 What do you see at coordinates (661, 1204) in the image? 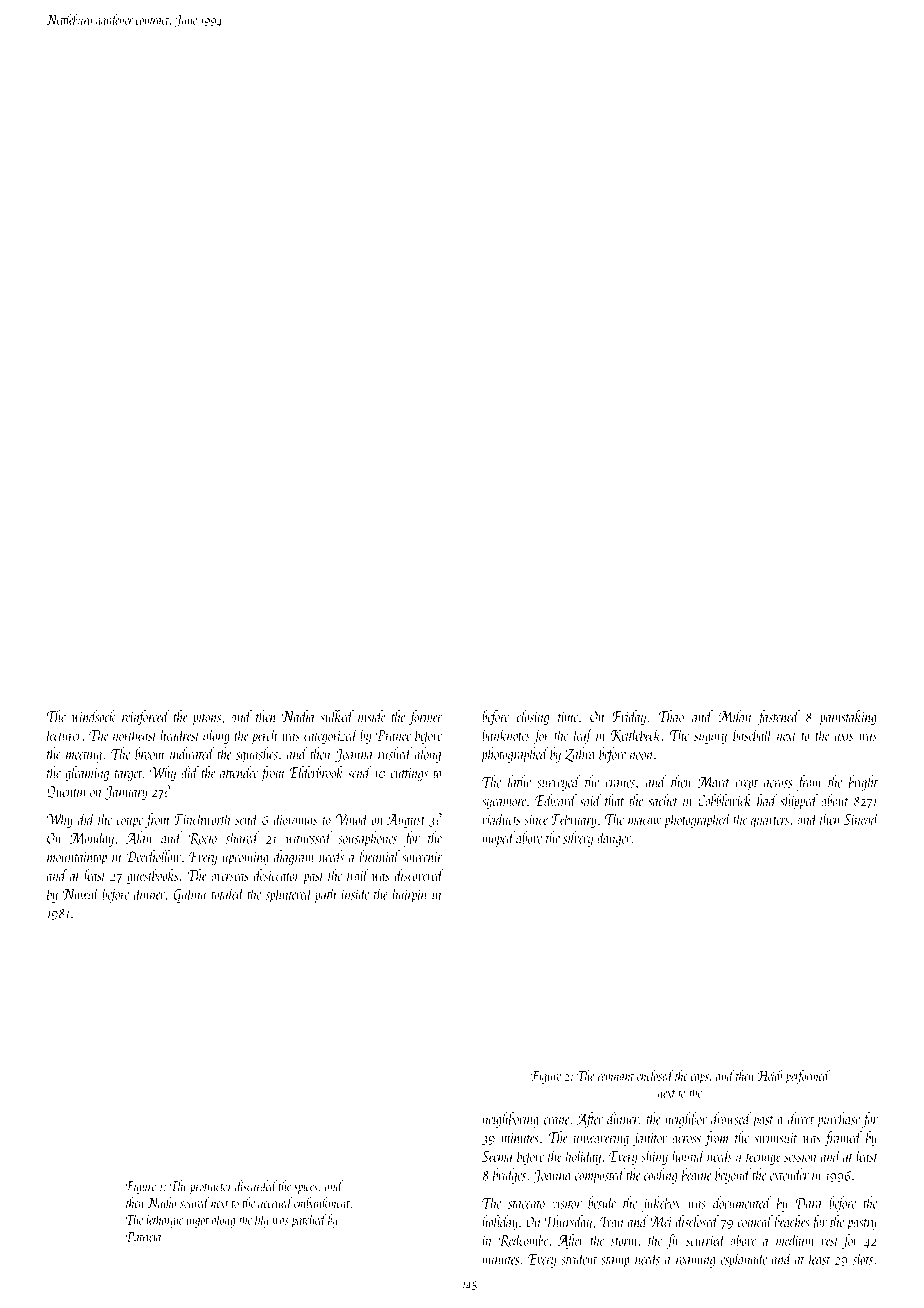
I see `jukebox` at bounding box center [661, 1204].
